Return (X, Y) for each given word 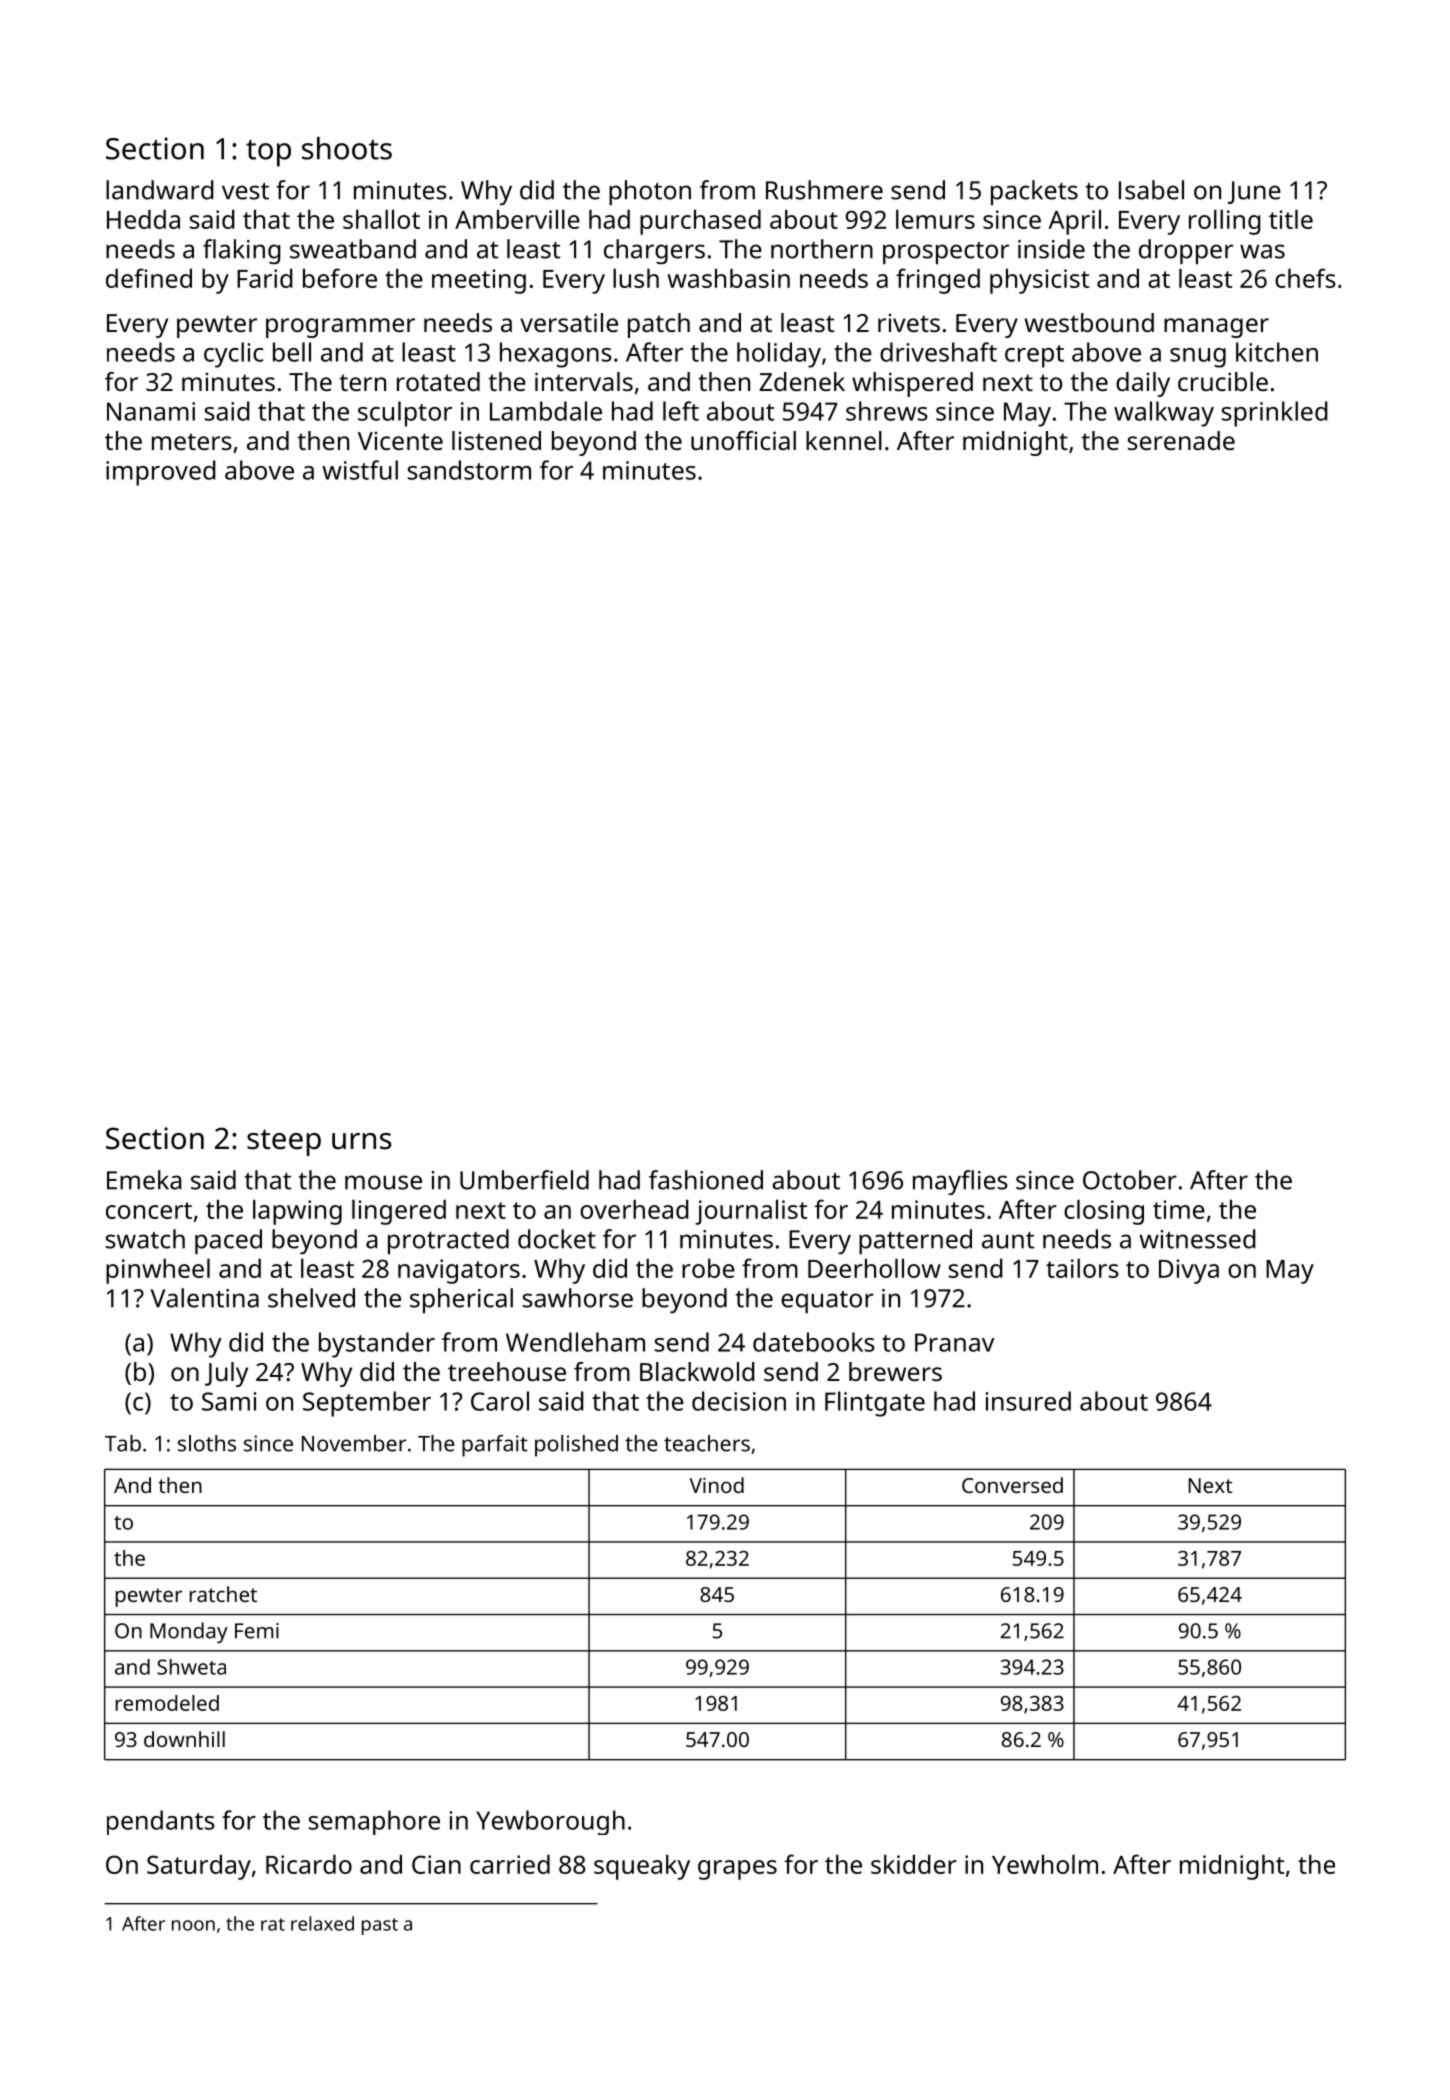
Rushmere (824, 190)
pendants (161, 1822)
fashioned (706, 1180)
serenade (1181, 440)
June (1254, 192)
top (268, 153)
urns (362, 1141)
